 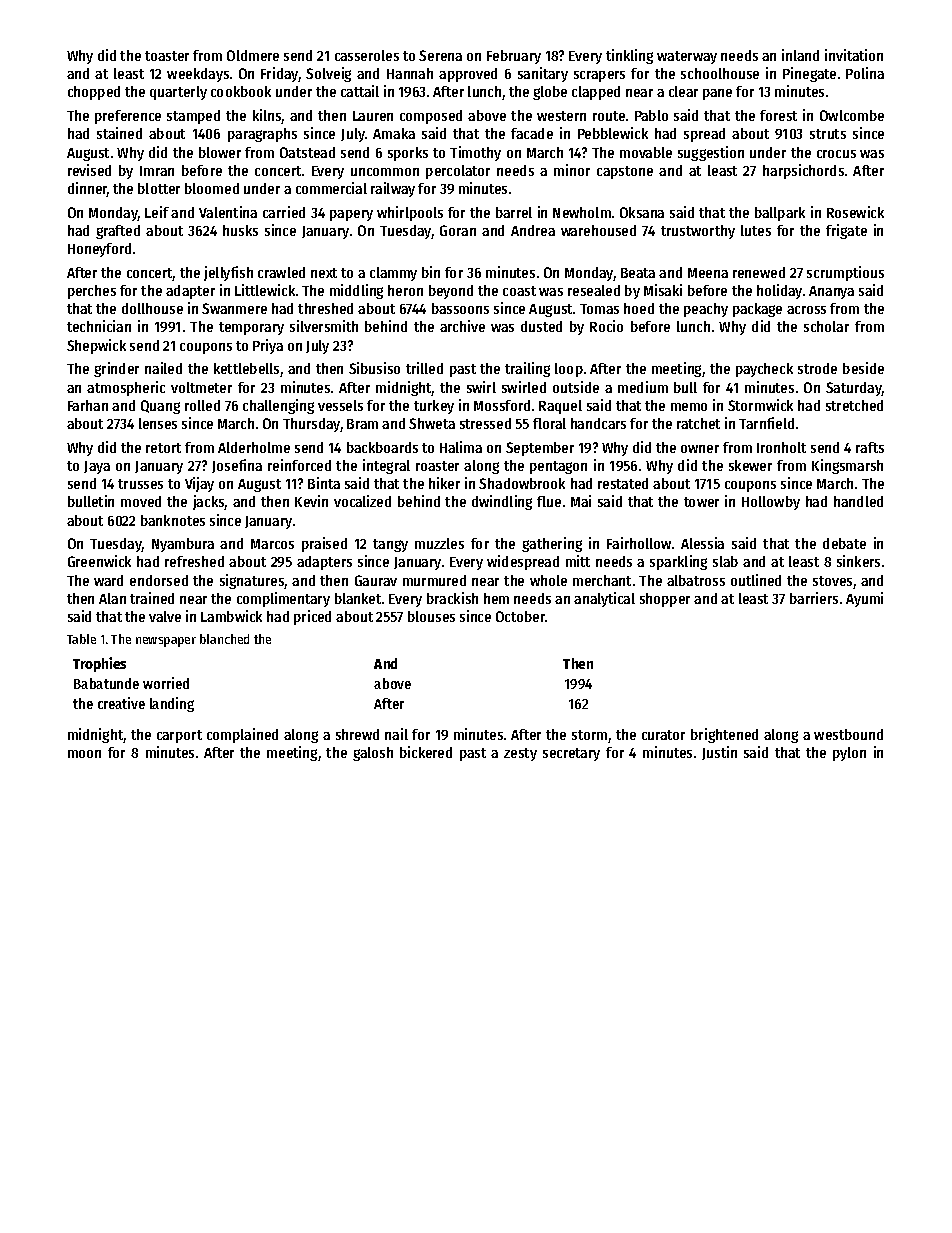 What do you see at coordinates (571, 754) in the screenshot?
I see `secretary` at bounding box center [571, 754].
